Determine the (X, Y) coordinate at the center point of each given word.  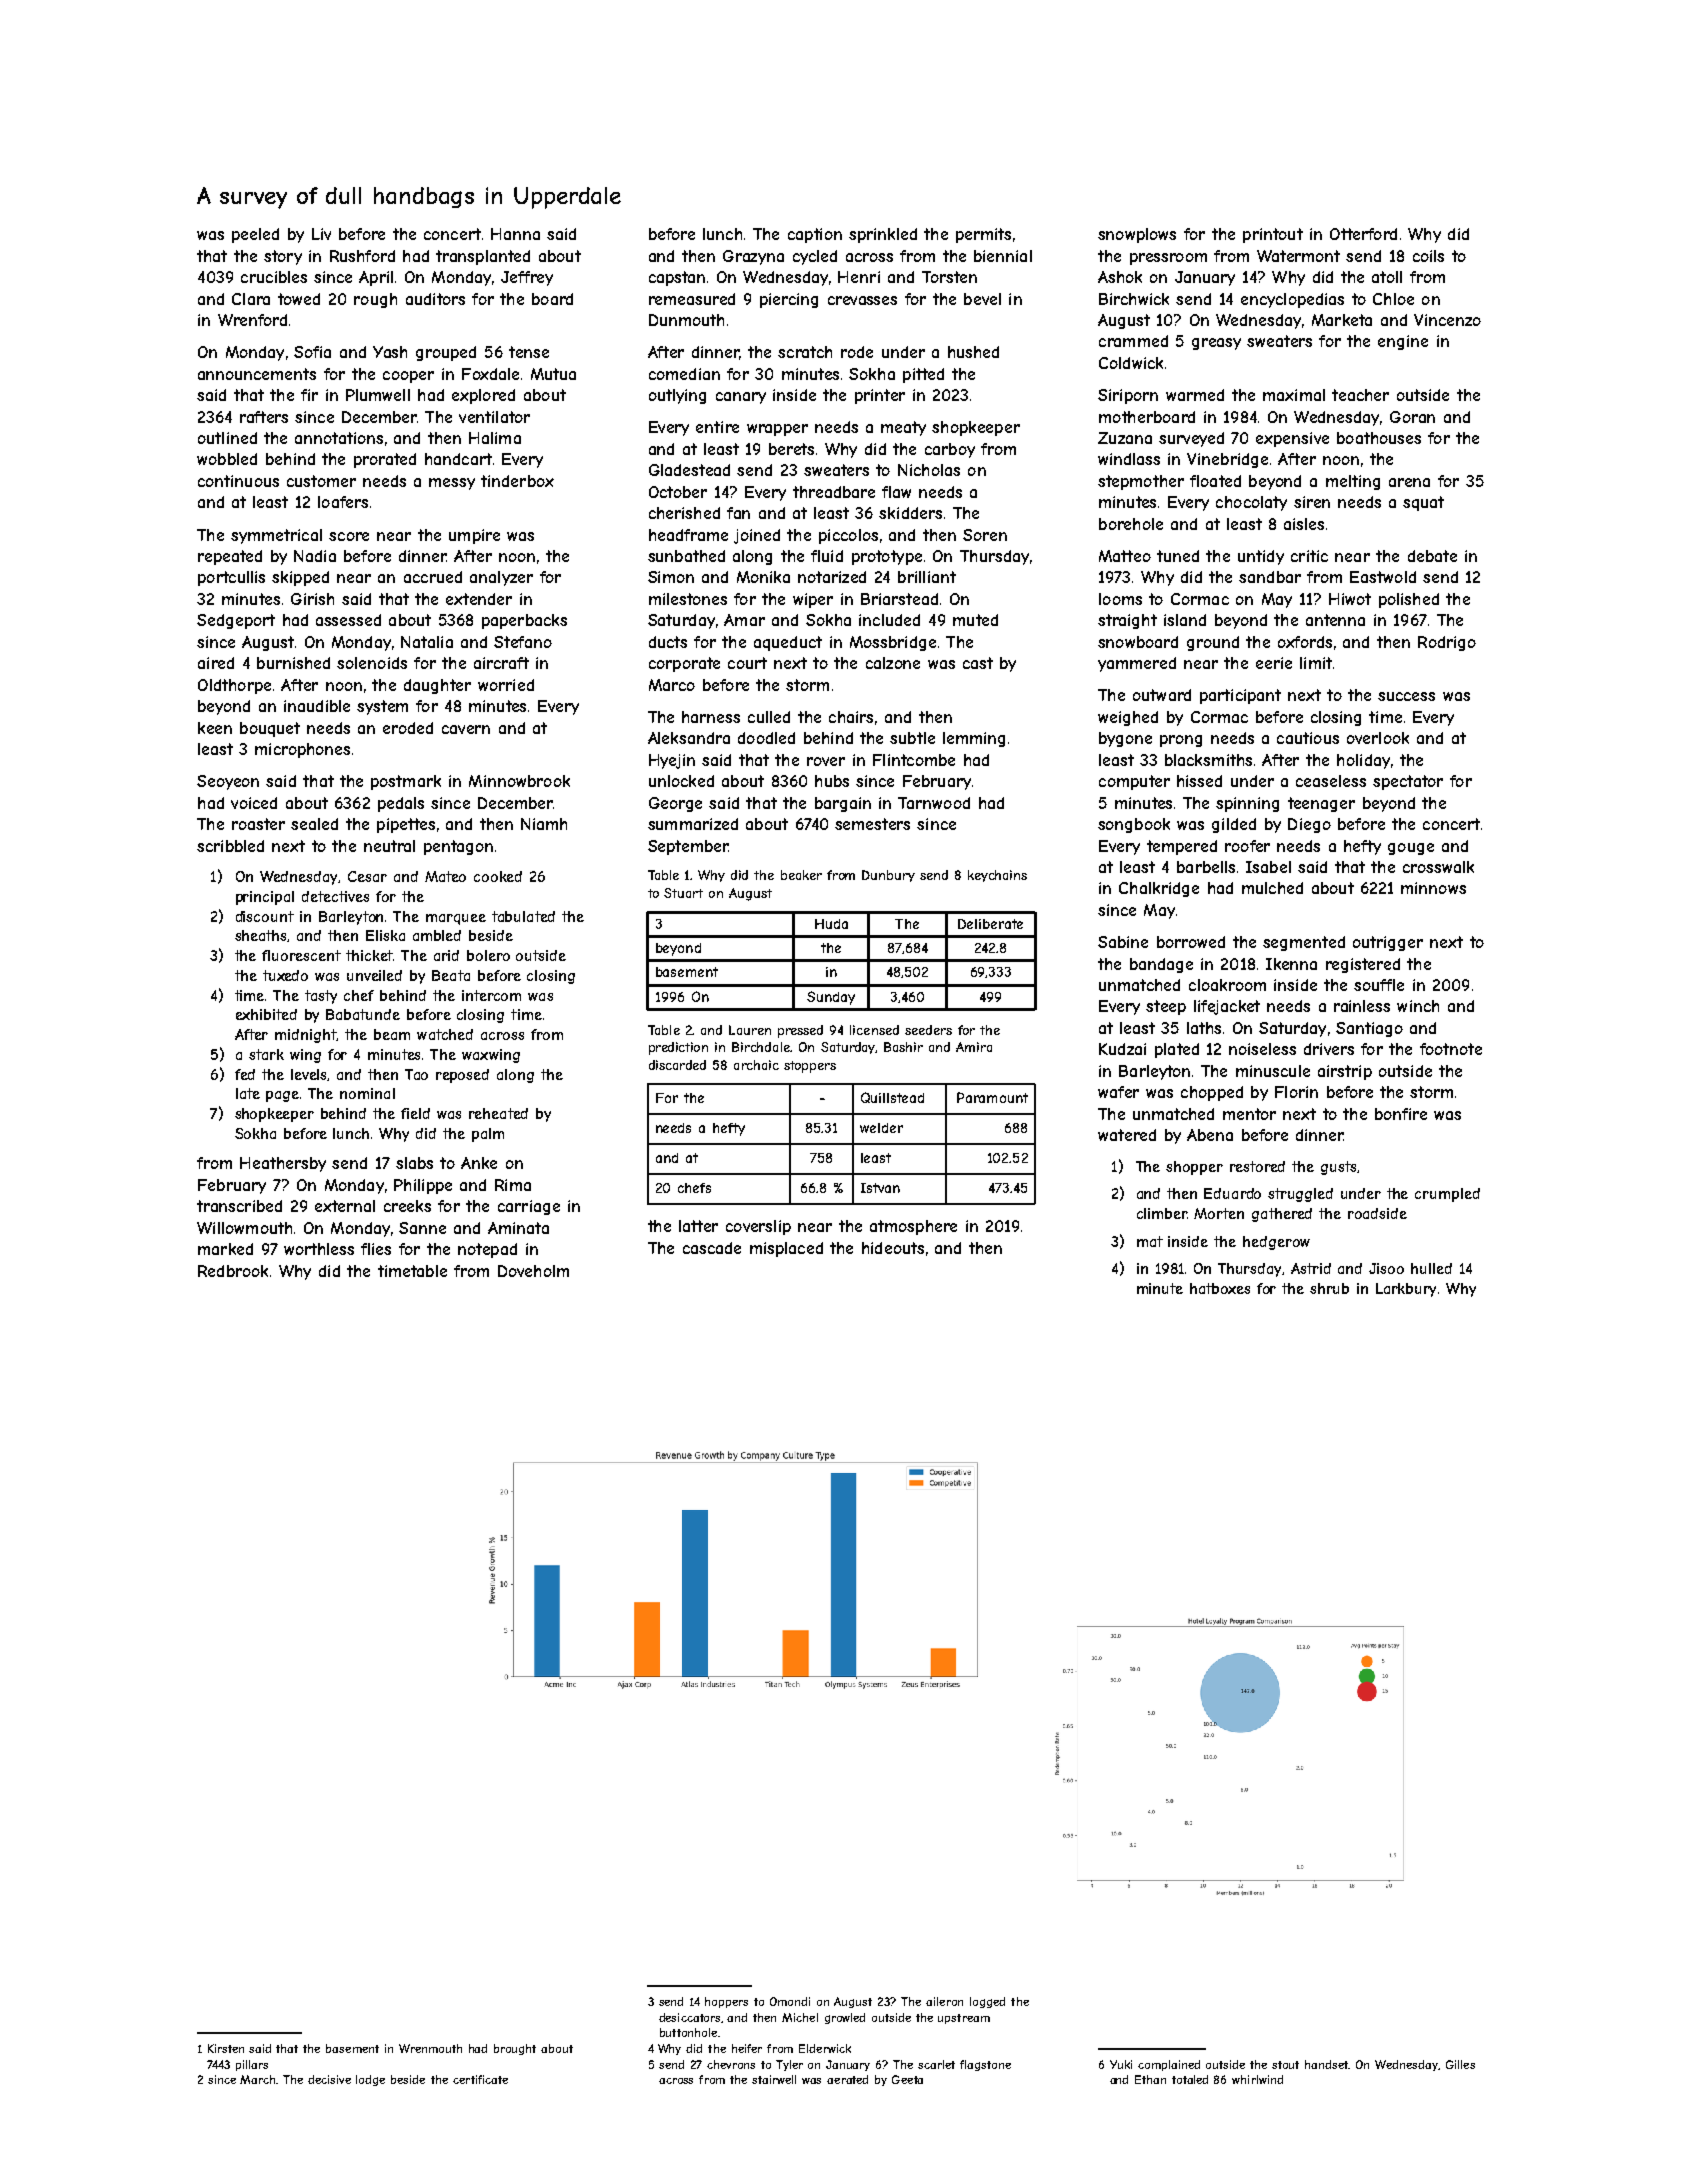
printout (1273, 235)
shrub (1329, 1288)
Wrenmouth (430, 2048)
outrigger (1388, 943)
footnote (1451, 1049)
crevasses (862, 300)
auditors (435, 299)
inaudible (317, 706)
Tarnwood (934, 803)
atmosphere (913, 1227)
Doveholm (533, 1271)
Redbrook (233, 1271)
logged (987, 2002)
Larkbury (1406, 1290)
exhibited (266, 1014)
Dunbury (888, 876)
